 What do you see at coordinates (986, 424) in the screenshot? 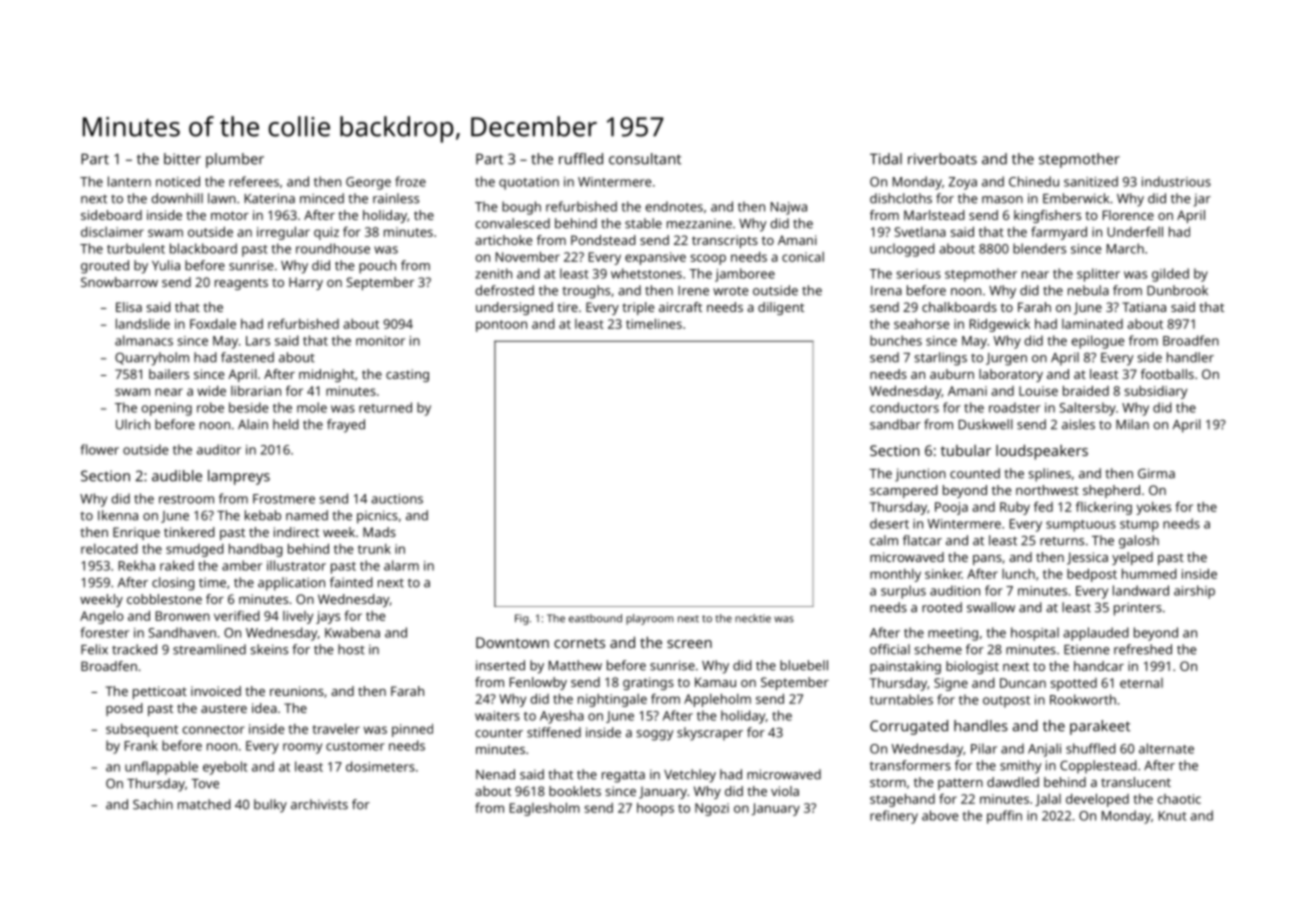
I see `Duskwell` at bounding box center [986, 424].
